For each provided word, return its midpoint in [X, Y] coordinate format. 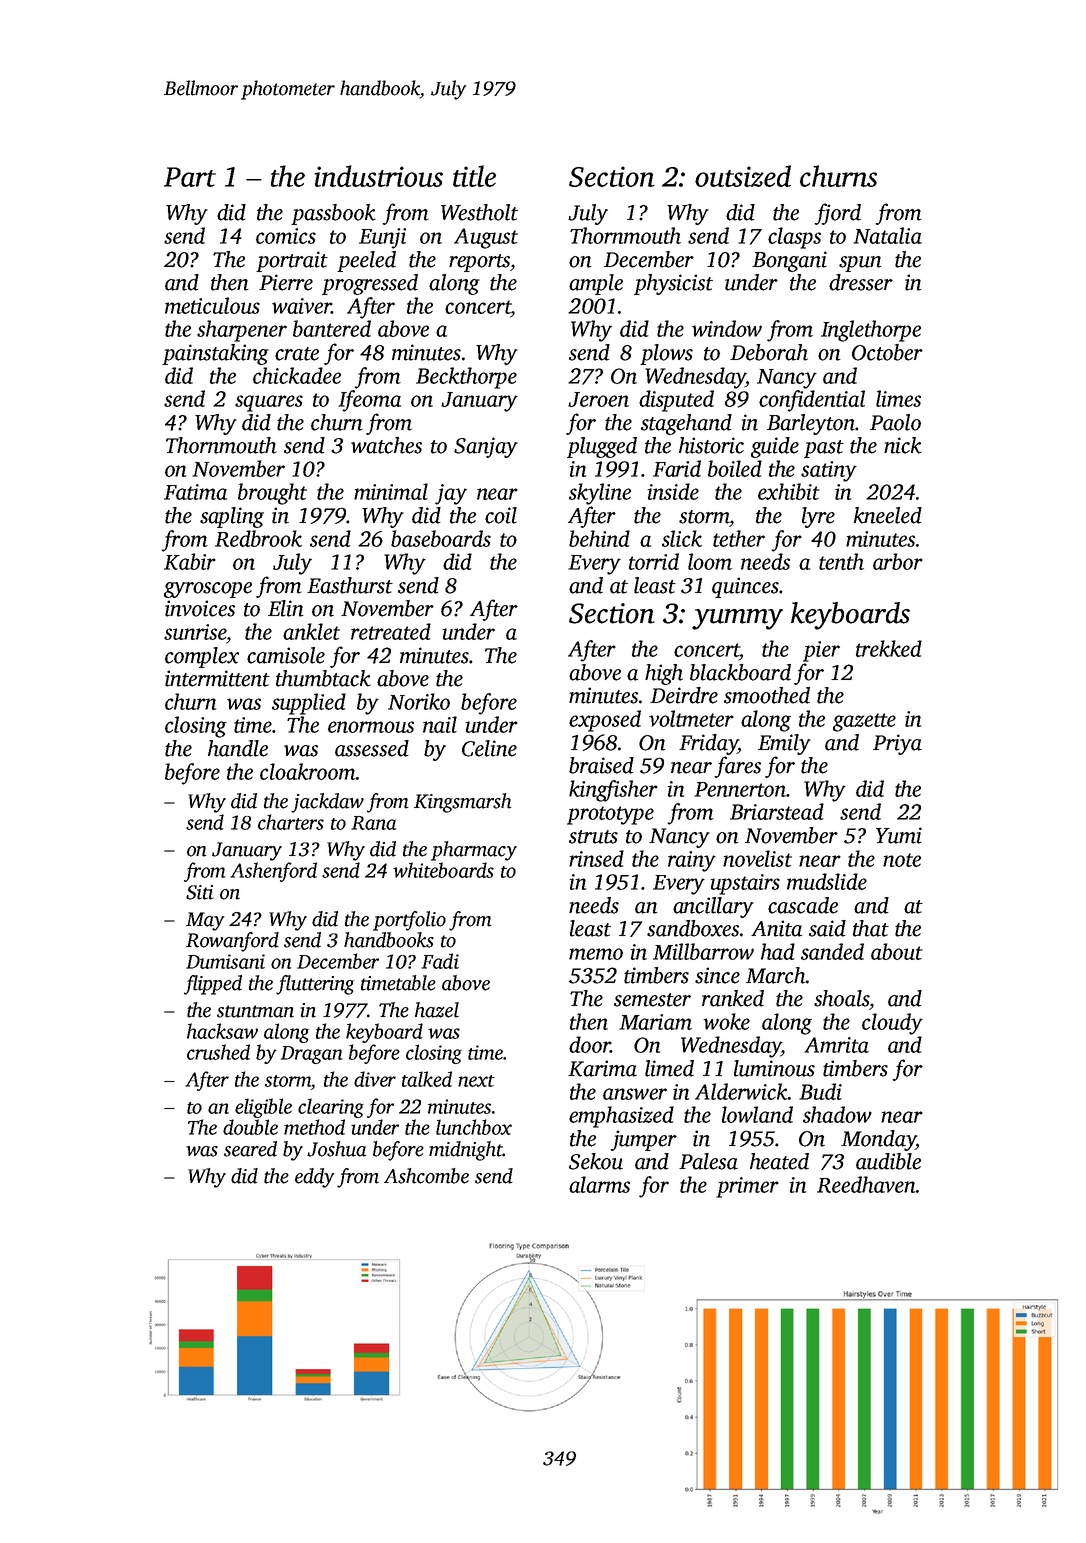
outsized [743, 176]
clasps [794, 238]
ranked [733, 998]
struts [593, 837]
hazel [437, 1010]
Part [190, 177]
